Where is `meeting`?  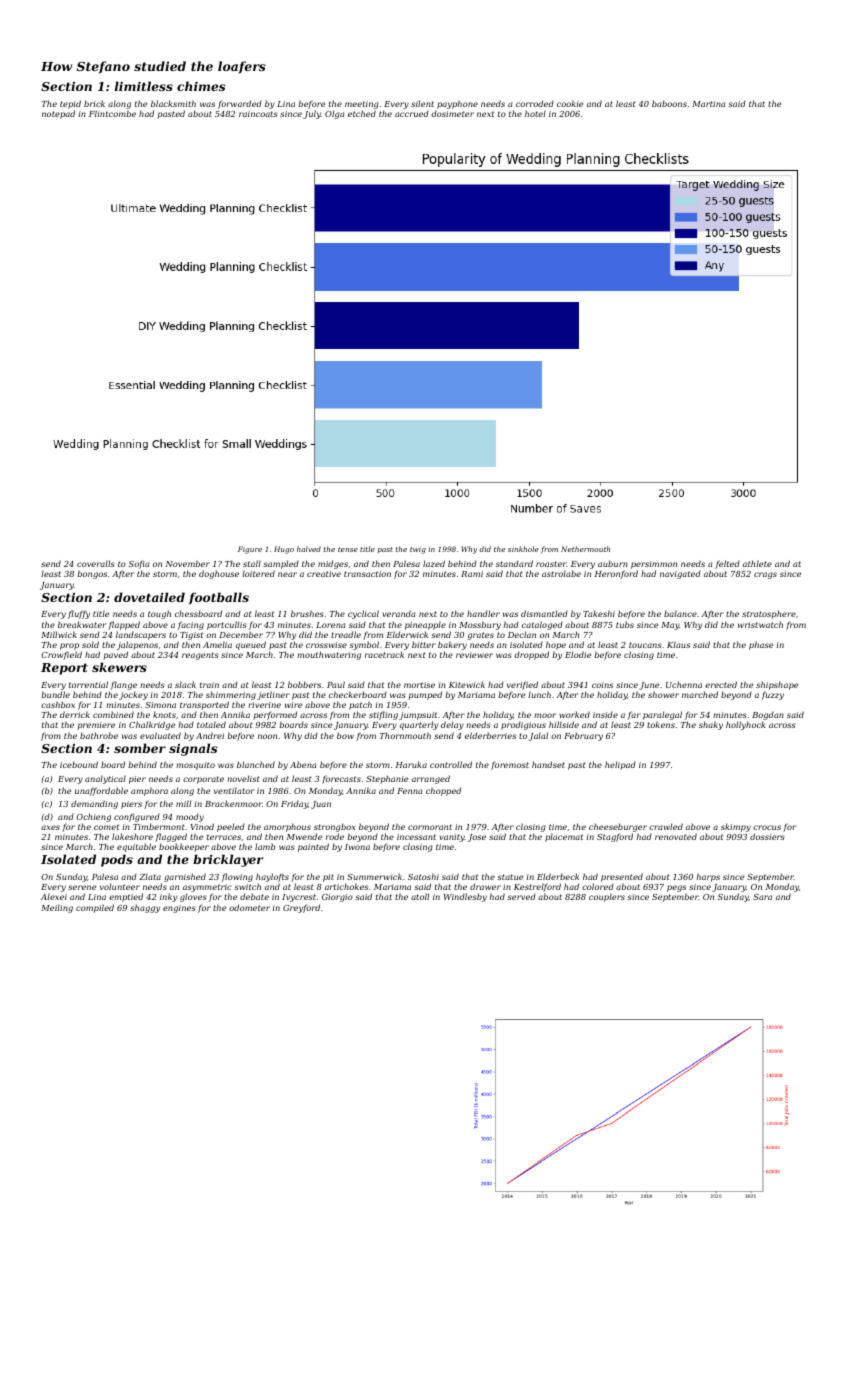
meeting is located at coordinates (362, 105).
